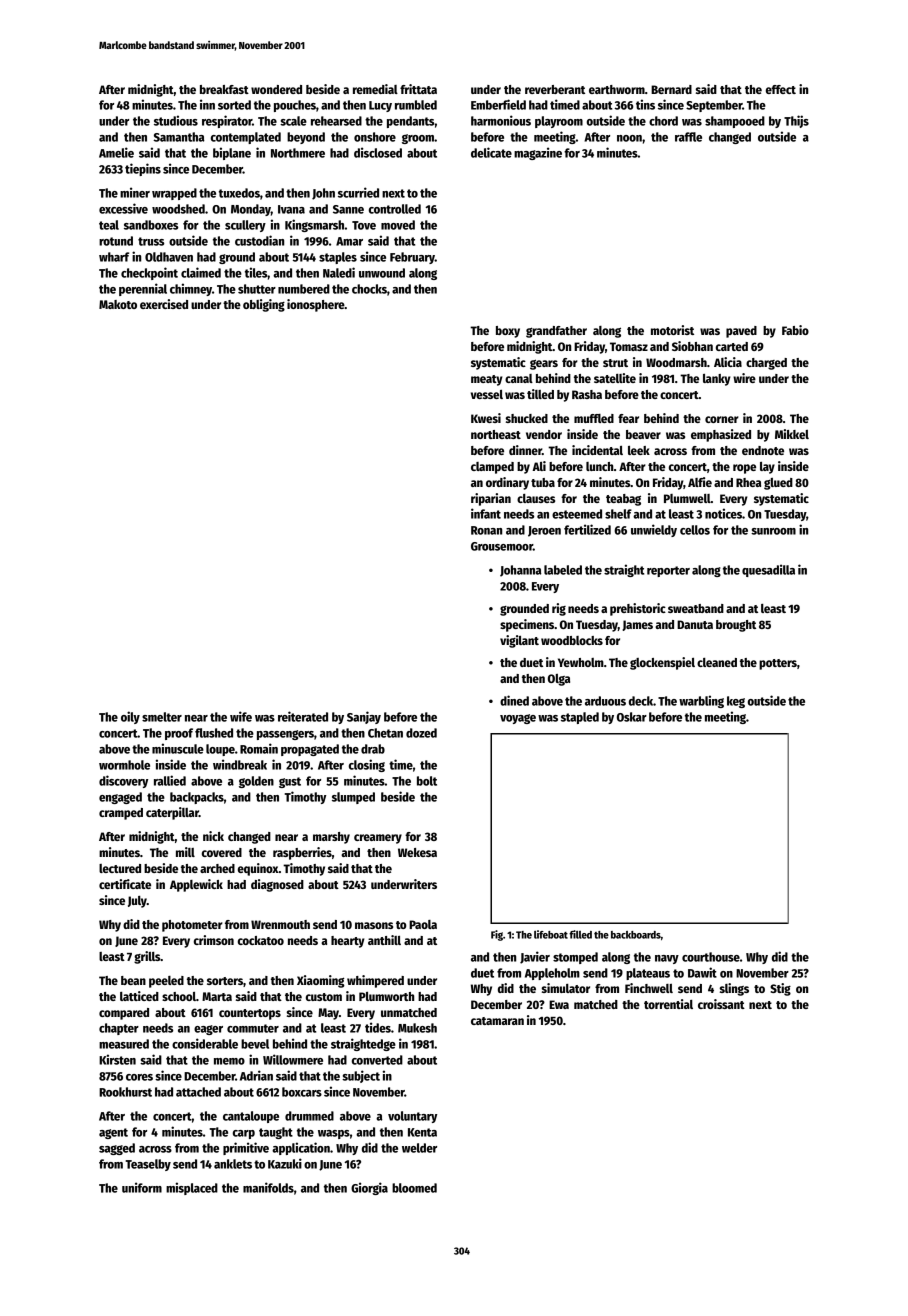  What do you see at coordinates (386, 996) in the document?
I see `Plumworth` at bounding box center [386, 996].
